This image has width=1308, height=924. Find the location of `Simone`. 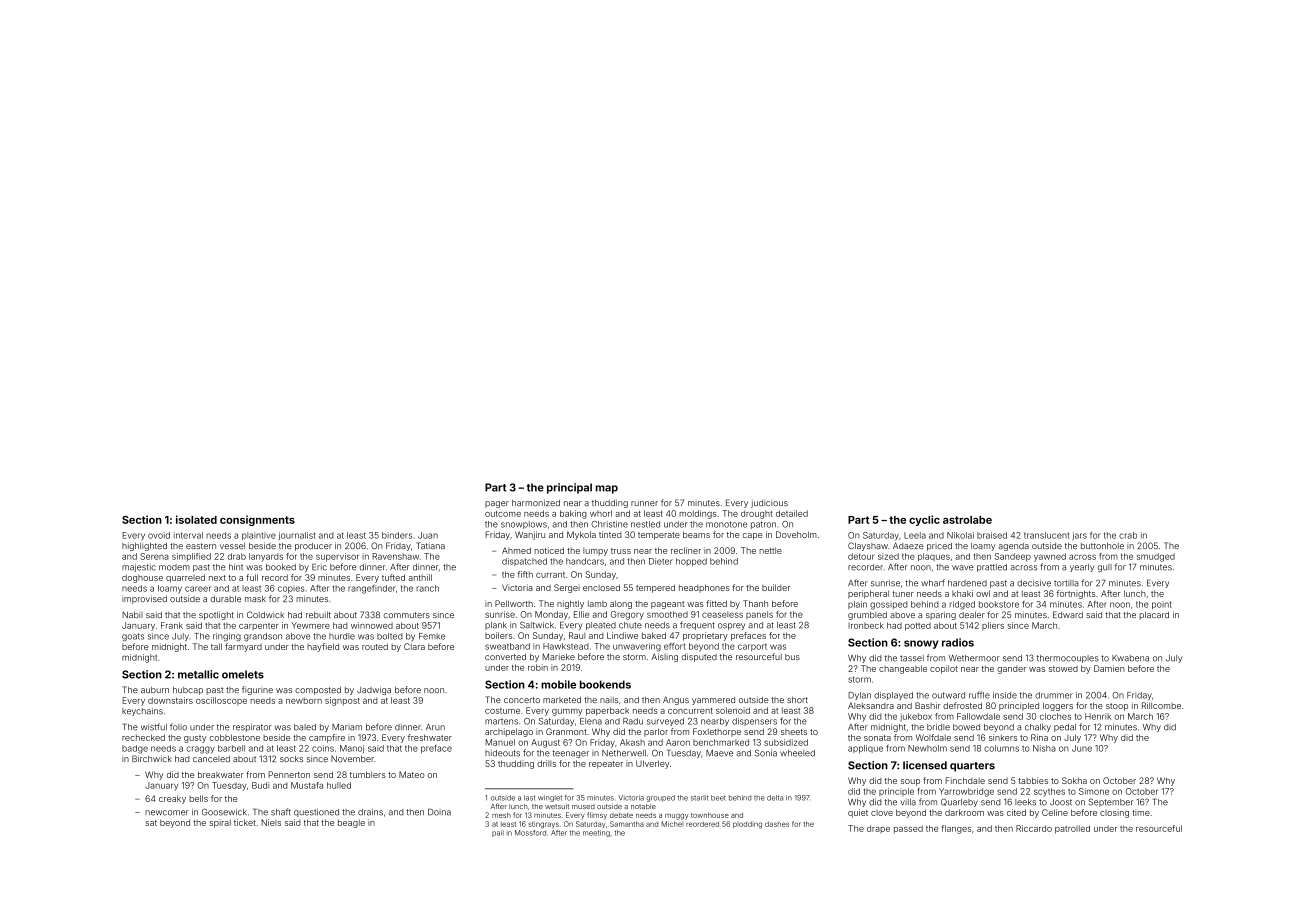

Simone is located at coordinates (1094, 791).
